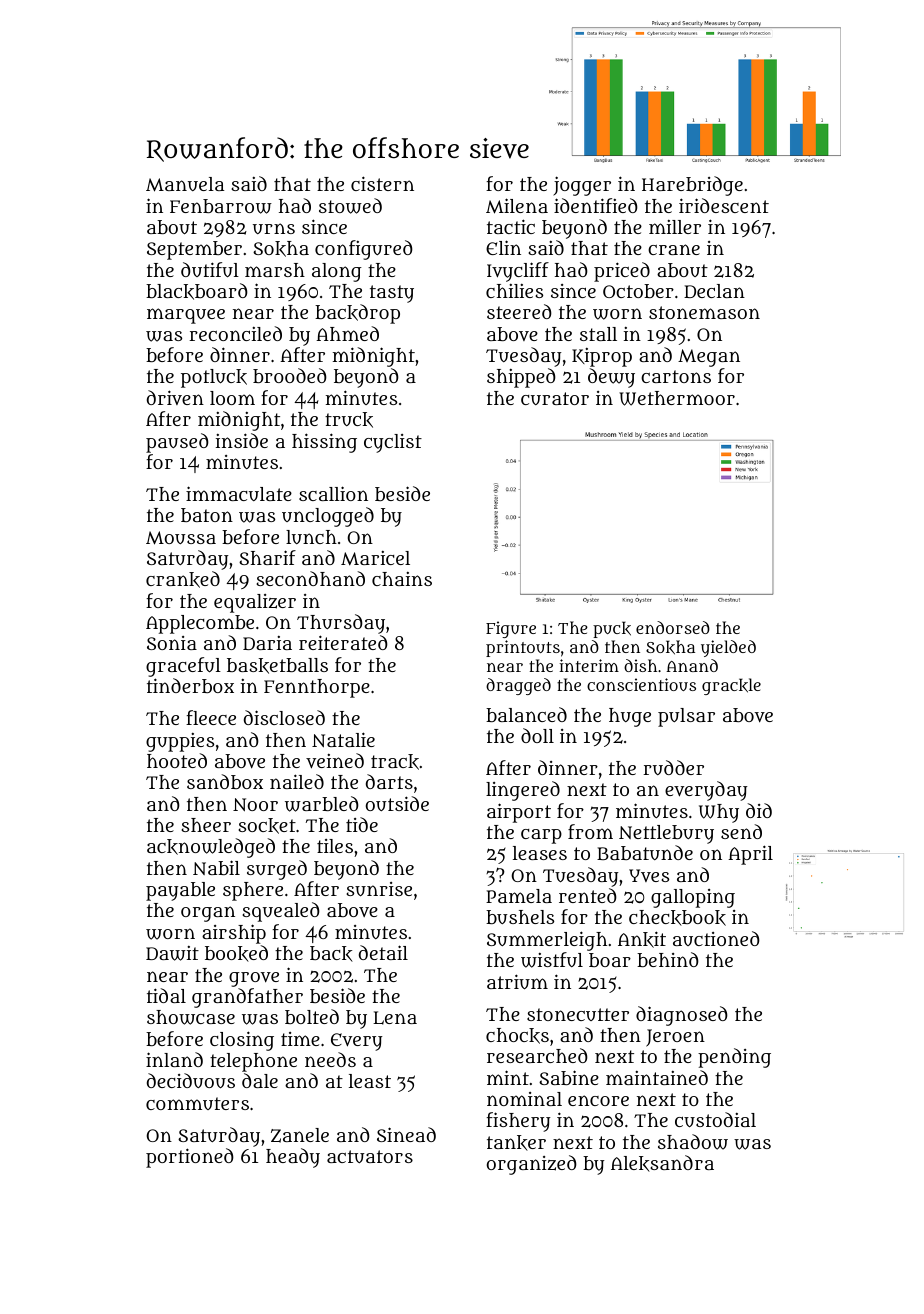  I want to click on Moussa, so click(181, 538).
